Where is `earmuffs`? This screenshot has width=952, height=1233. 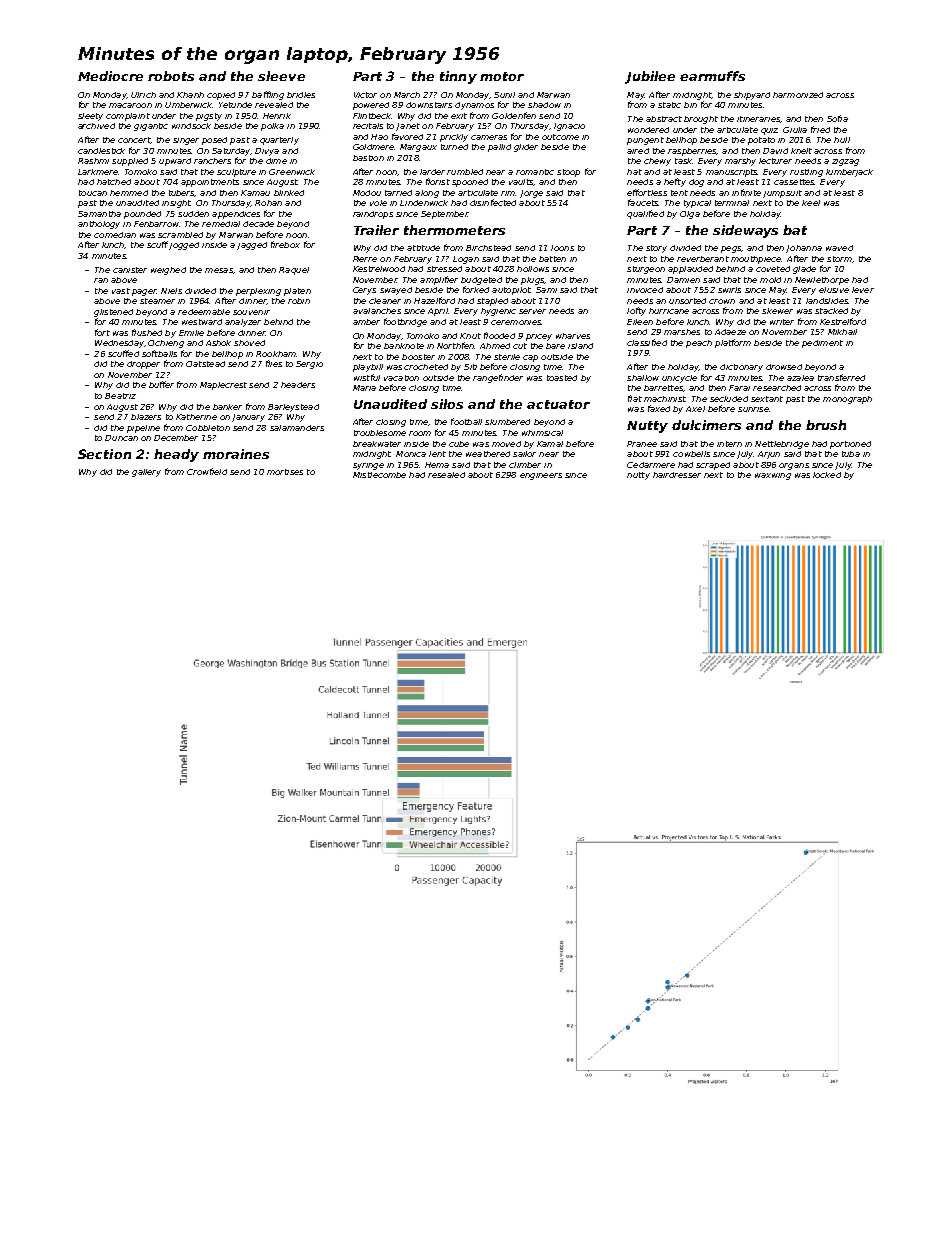 earmuffs is located at coordinates (712, 76).
